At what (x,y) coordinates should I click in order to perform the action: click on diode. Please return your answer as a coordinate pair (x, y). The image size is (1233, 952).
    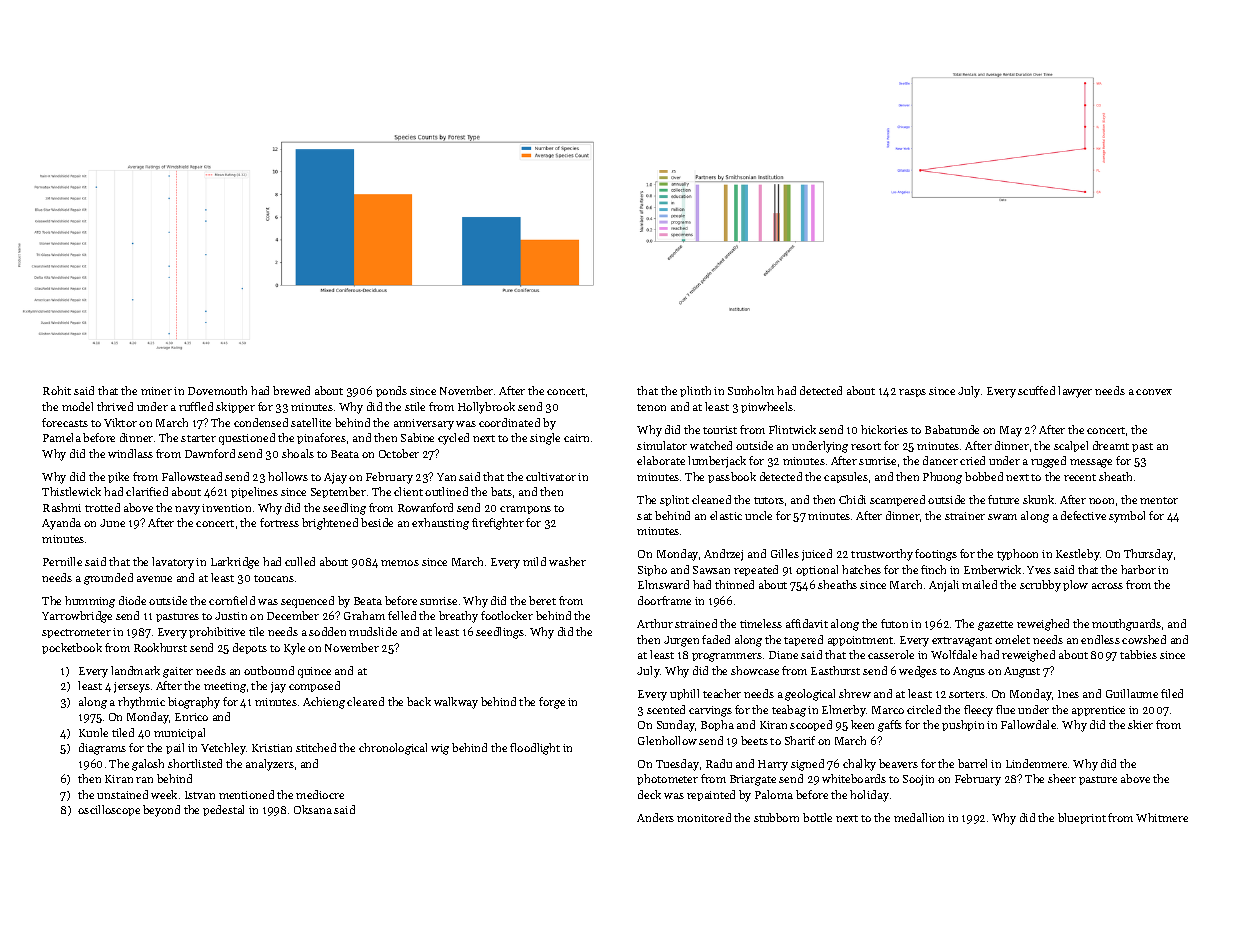
    Looking at the image, I should click on (132, 600).
